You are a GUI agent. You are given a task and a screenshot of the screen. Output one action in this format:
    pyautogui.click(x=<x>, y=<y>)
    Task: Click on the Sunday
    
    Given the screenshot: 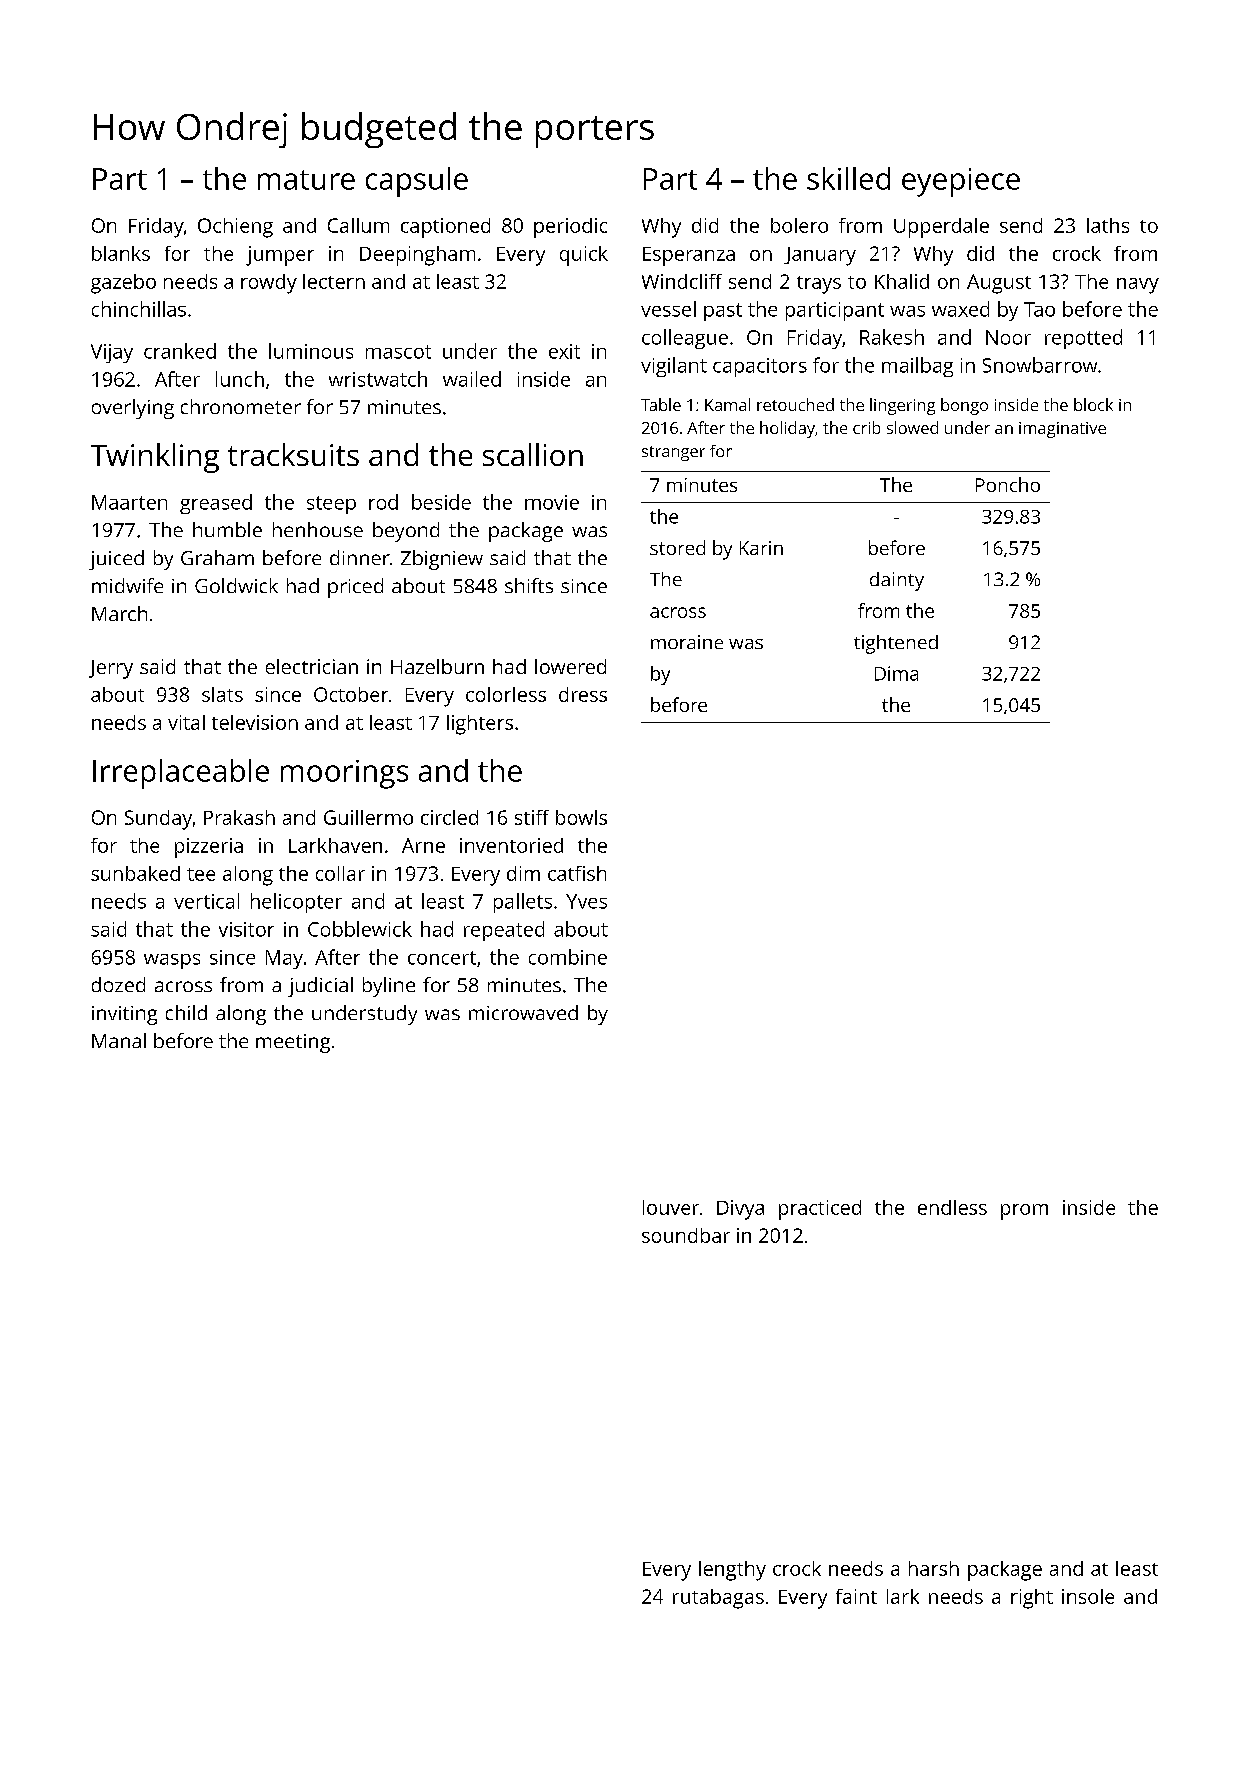 What is the action you would take?
    pyautogui.click(x=158, y=820)
